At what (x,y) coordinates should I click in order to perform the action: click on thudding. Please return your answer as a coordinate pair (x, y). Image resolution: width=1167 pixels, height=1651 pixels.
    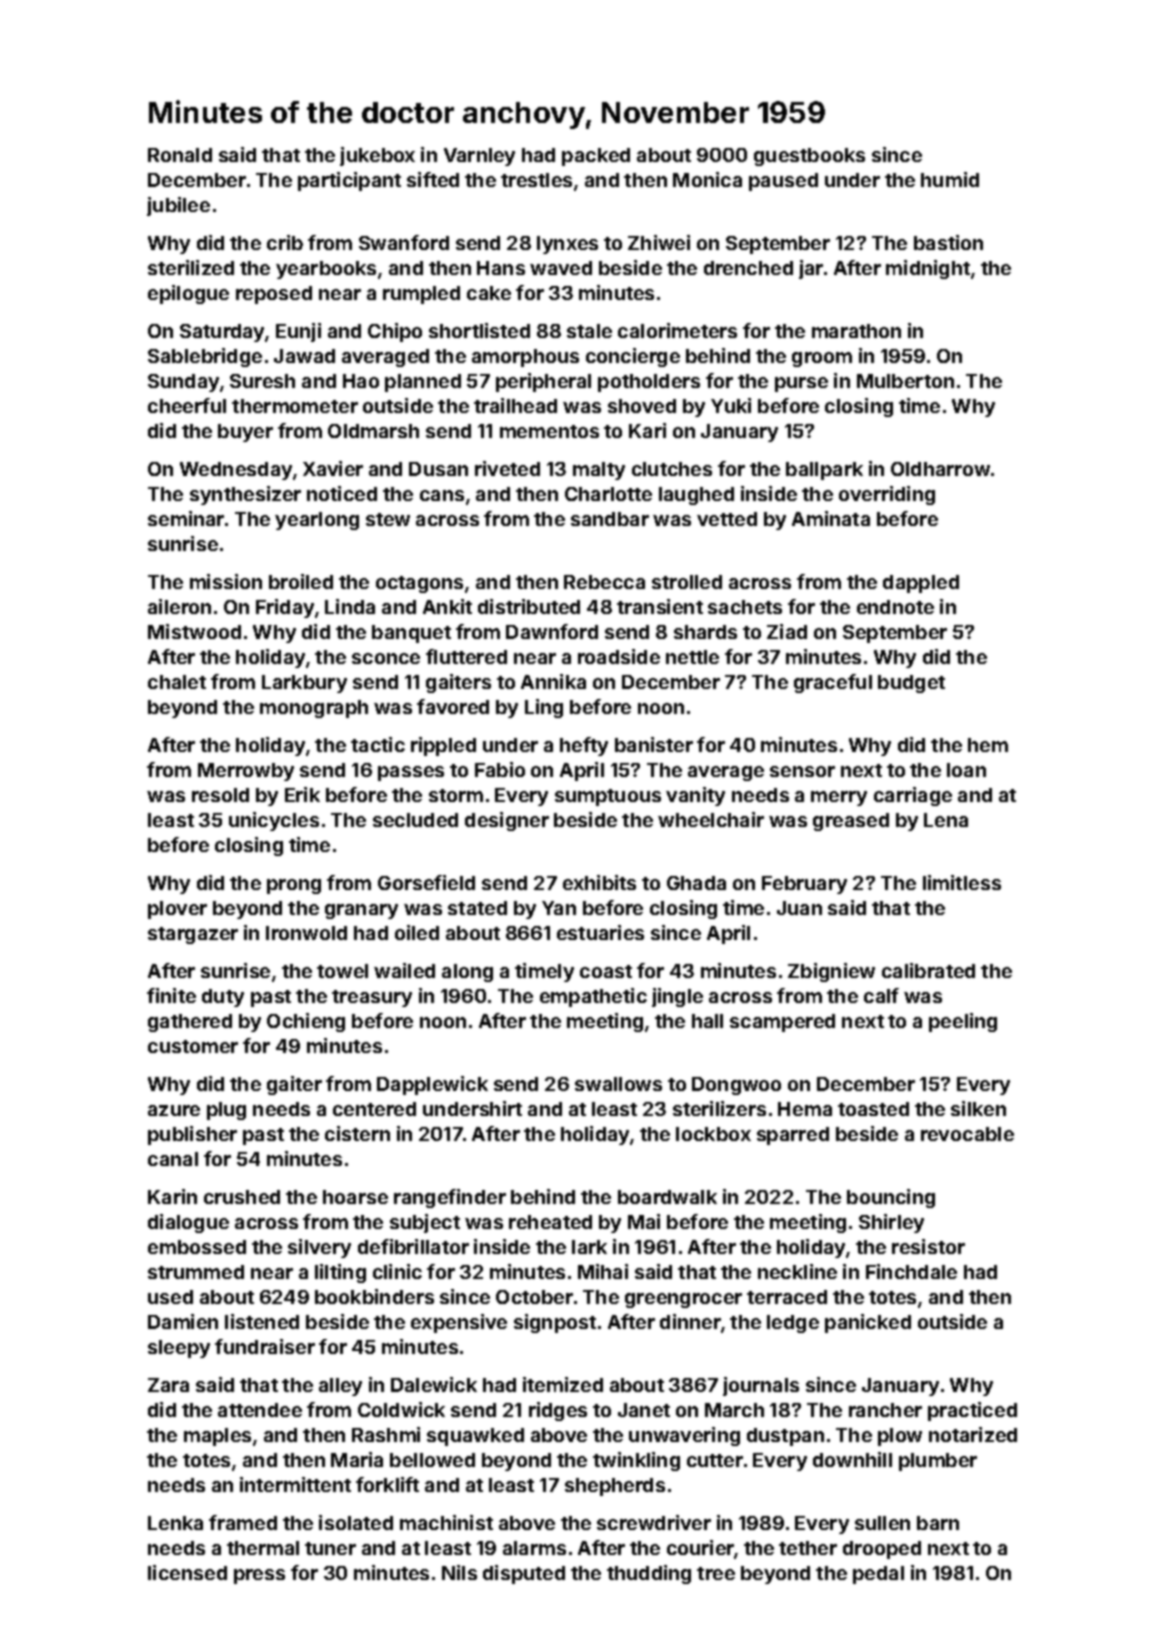
    Looking at the image, I should click on (649, 1574).
